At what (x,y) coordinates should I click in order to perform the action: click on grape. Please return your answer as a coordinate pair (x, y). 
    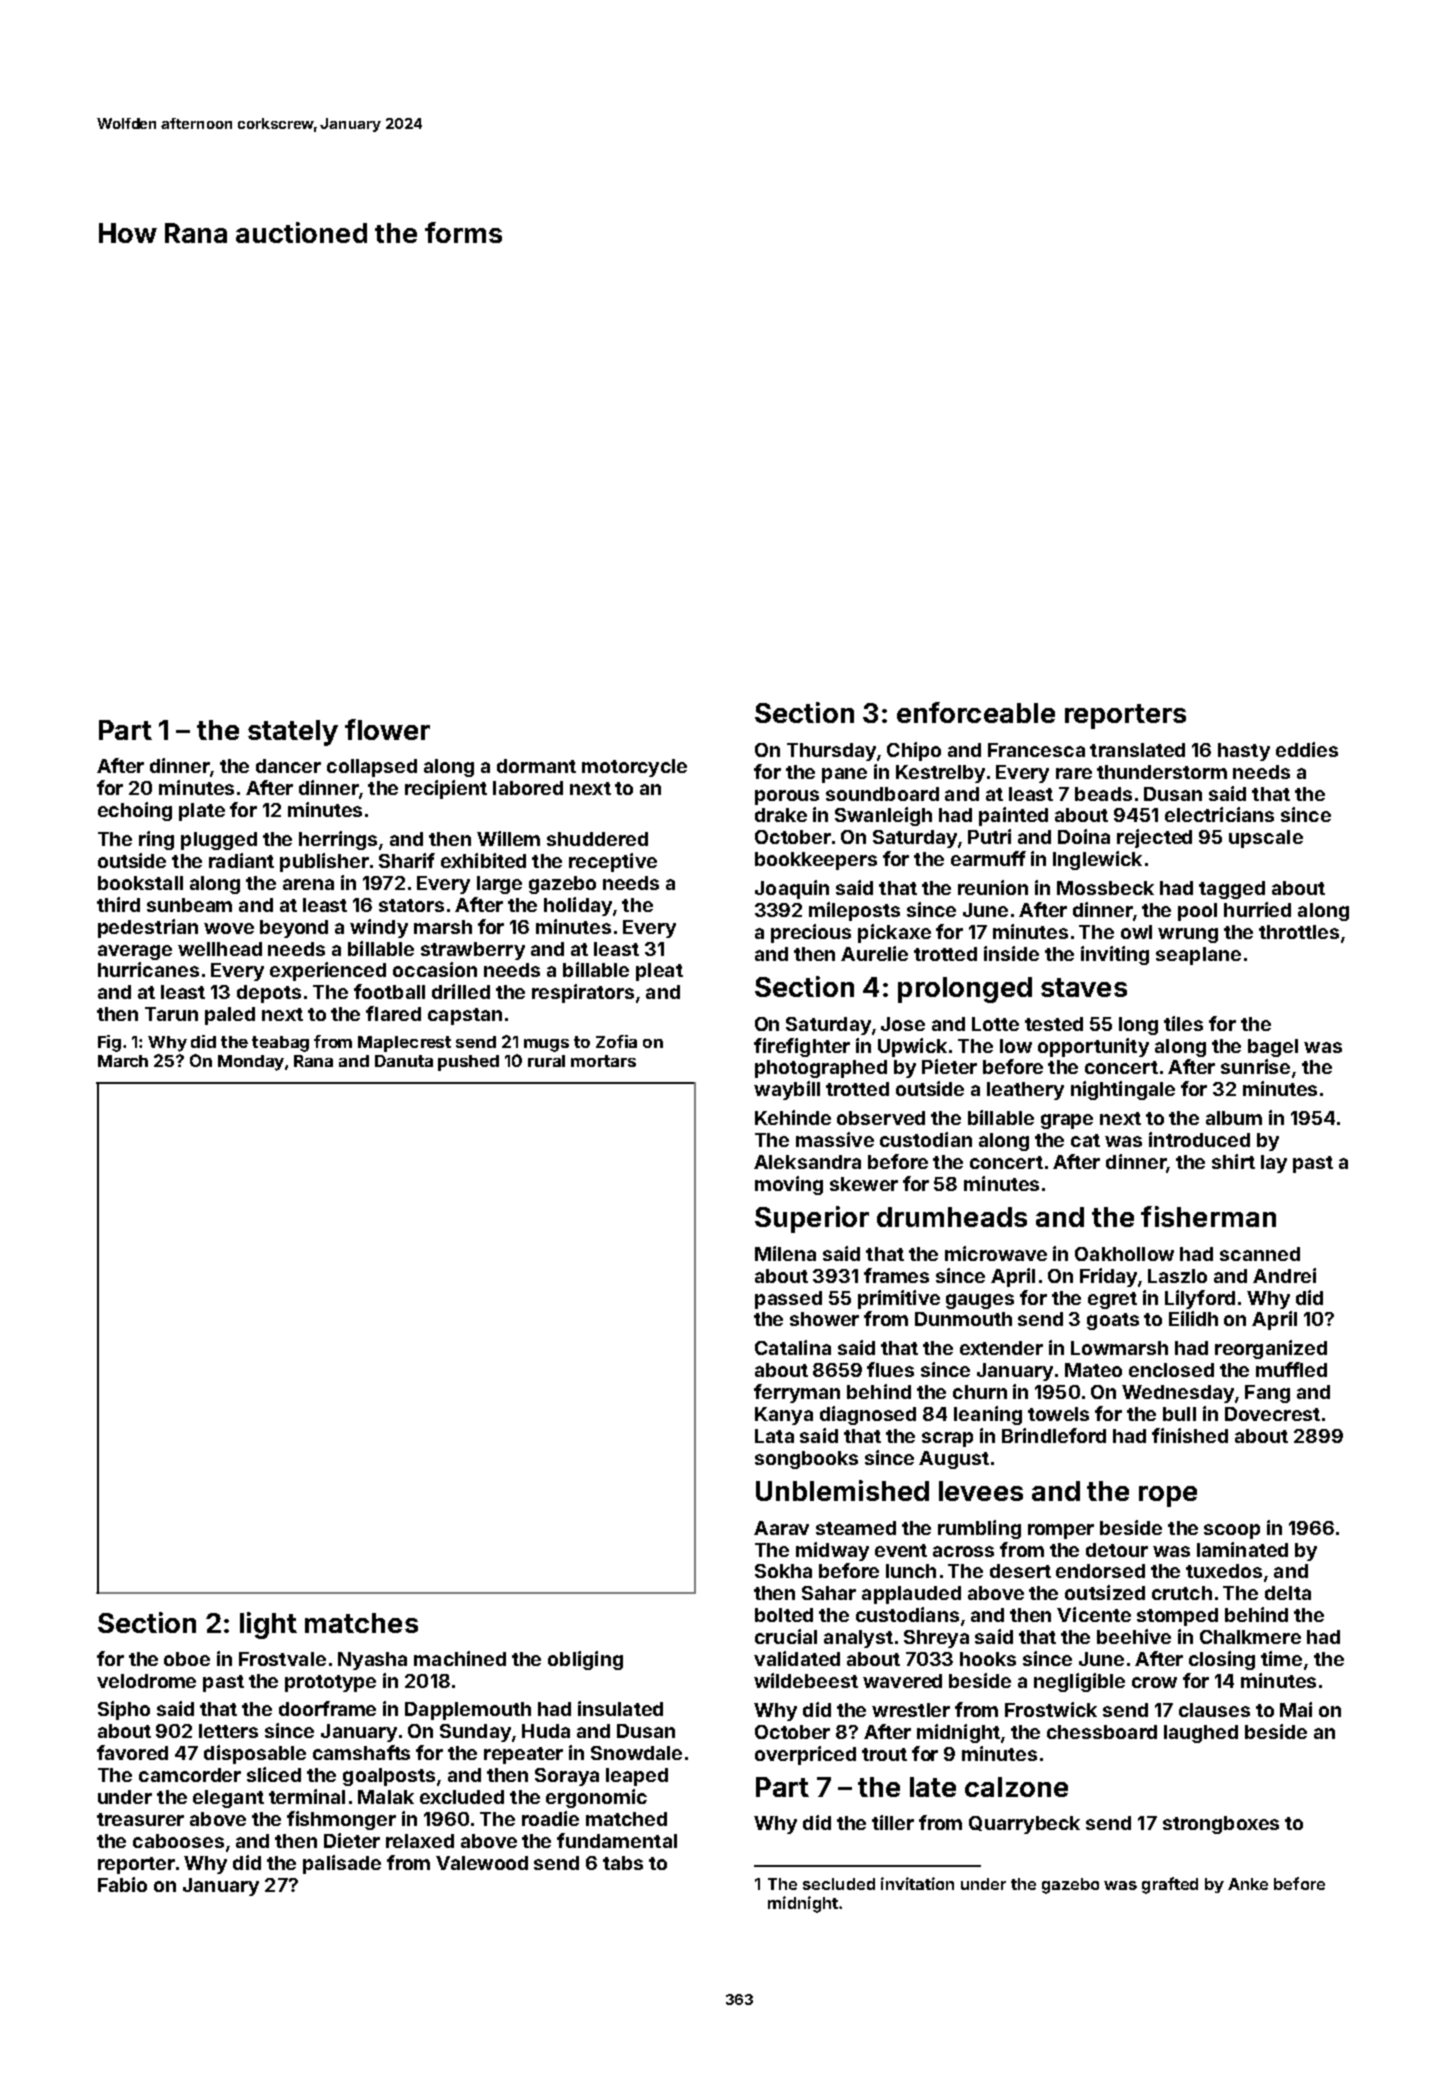
    Looking at the image, I should click on (1067, 1121).
